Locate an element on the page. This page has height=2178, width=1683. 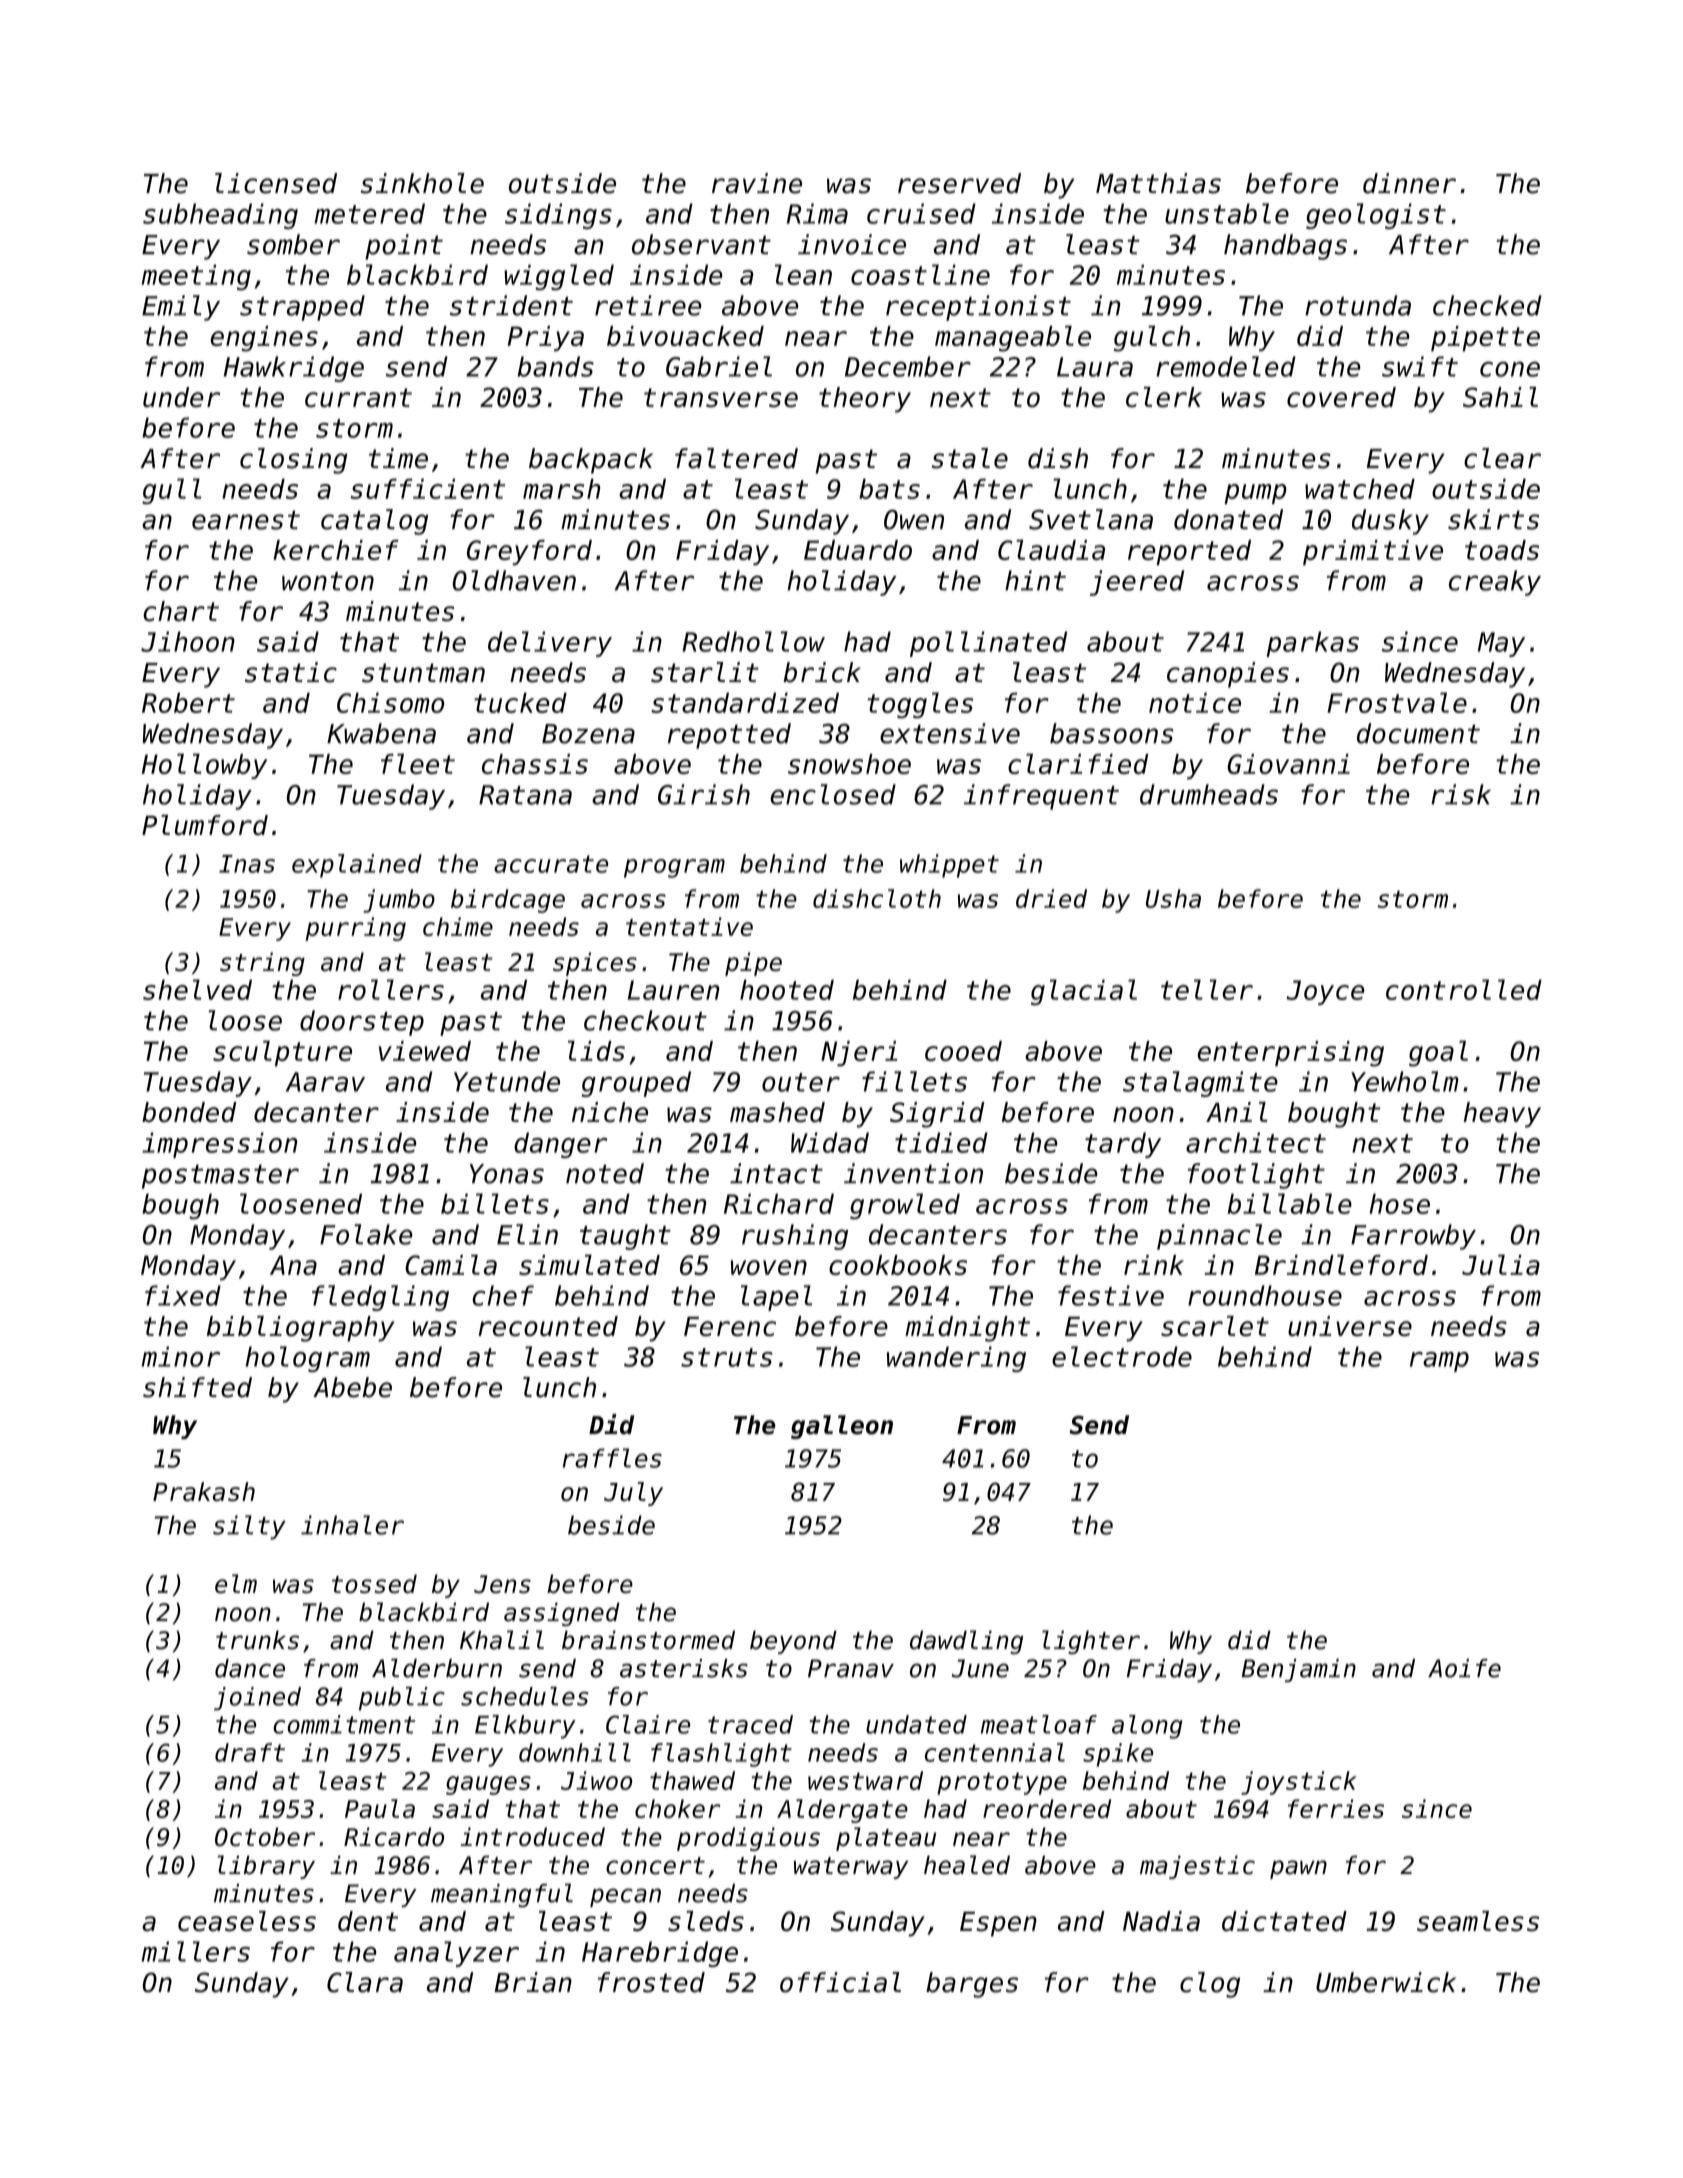
Matthias is located at coordinates (1158, 183).
